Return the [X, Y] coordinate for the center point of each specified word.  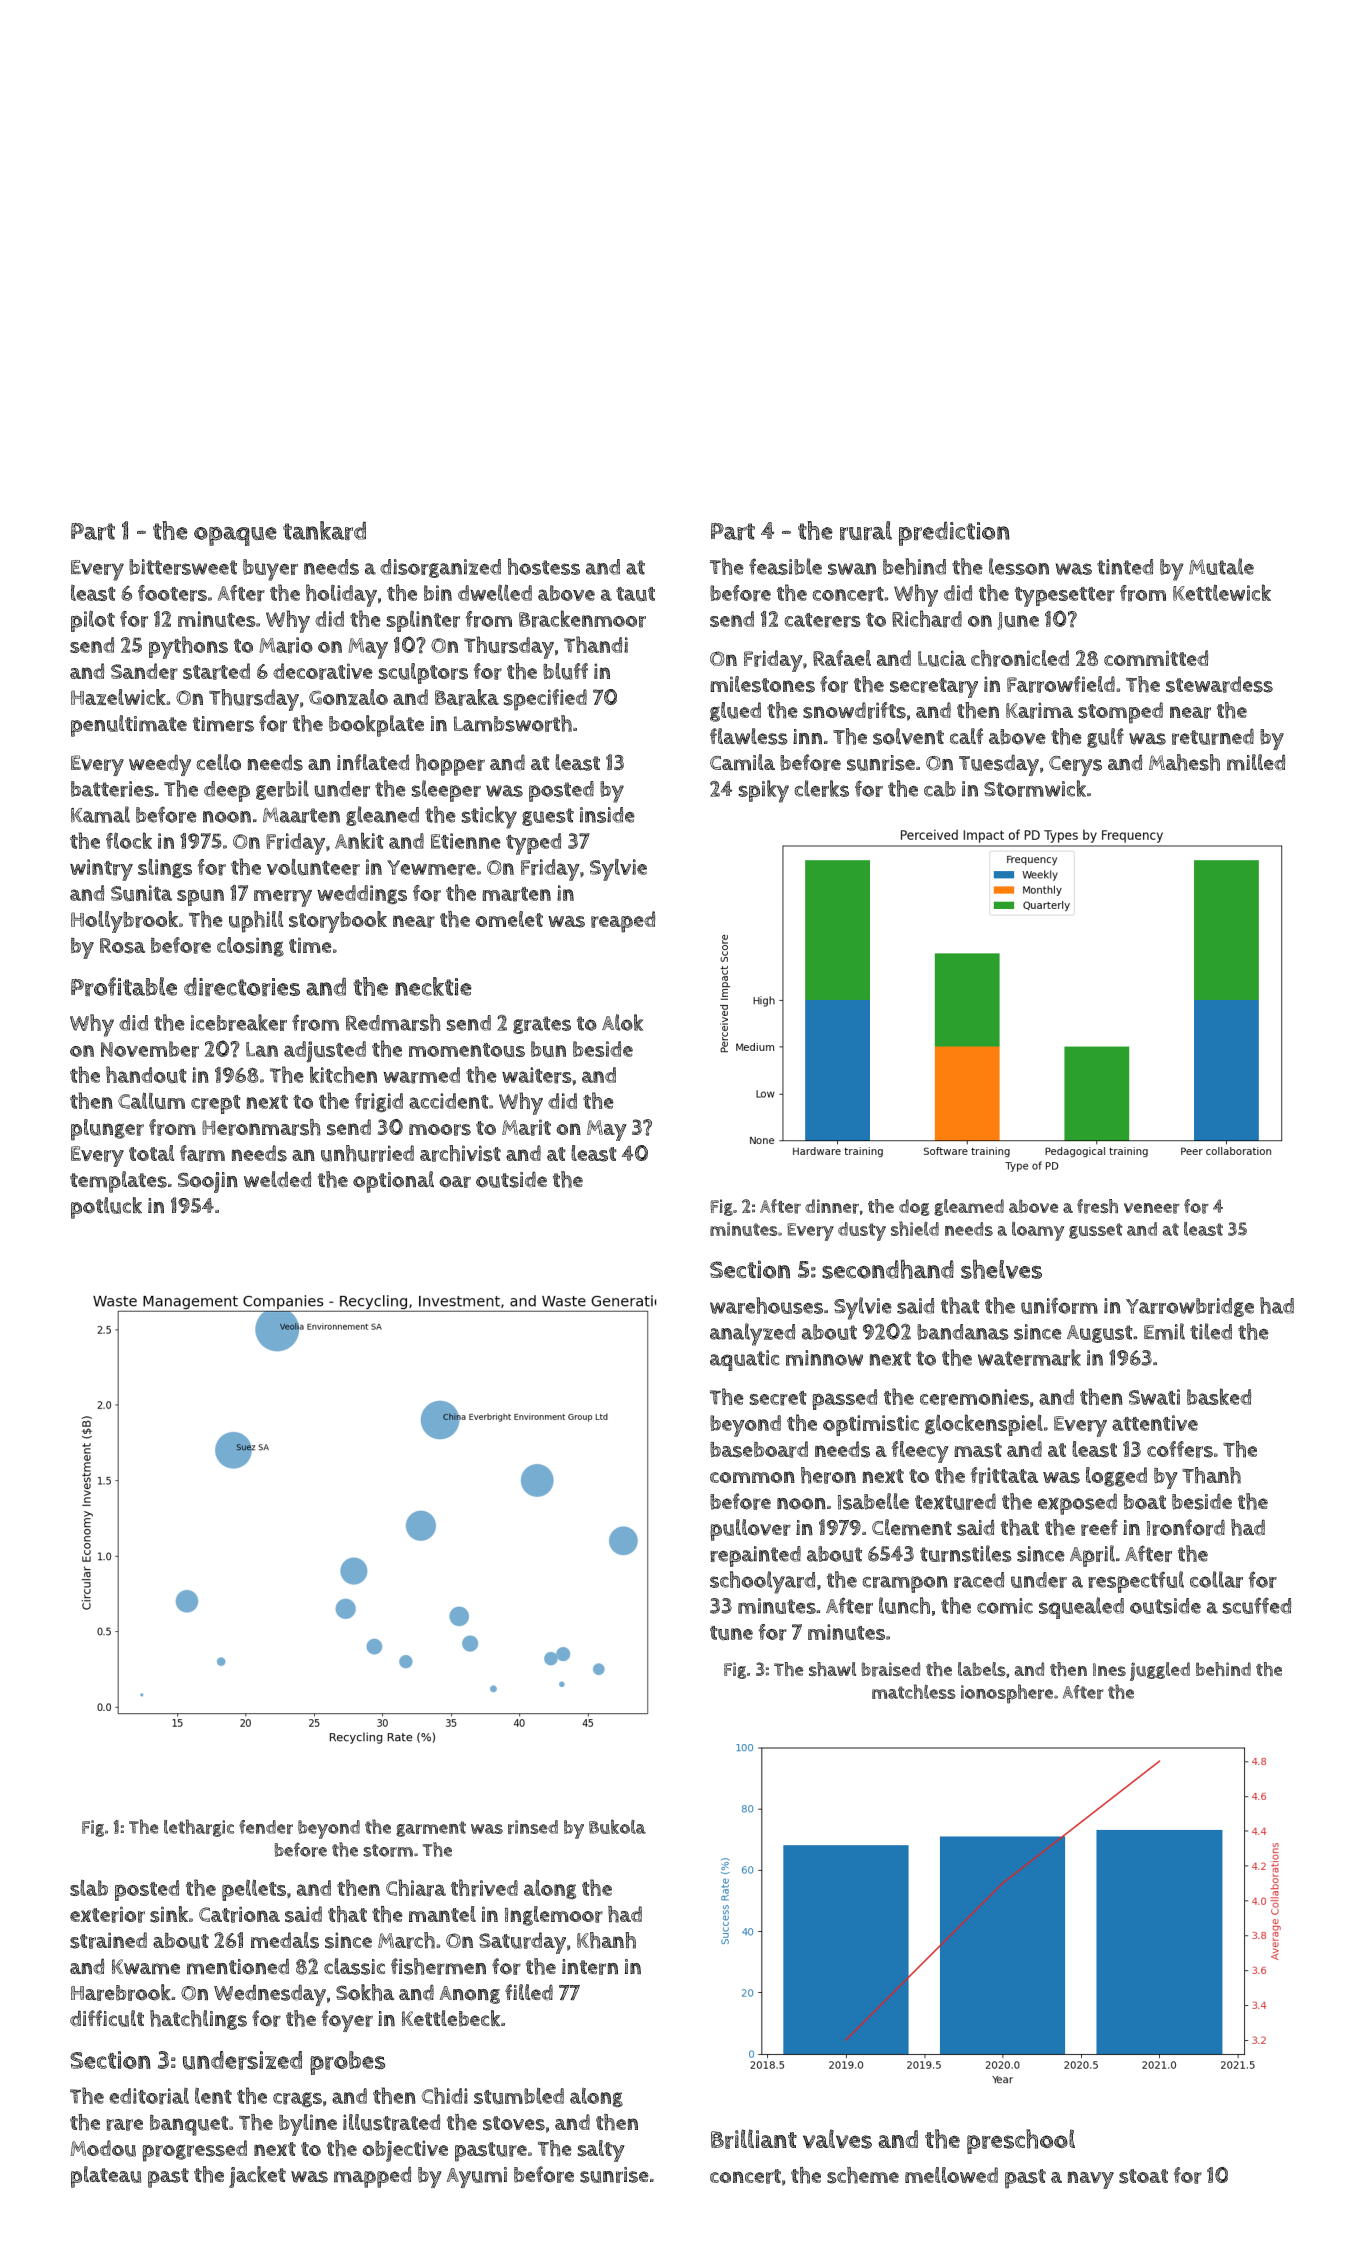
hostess [544, 566]
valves [837, 2139]
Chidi [445, 2095]
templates [118, 1182]
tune [731, 1633]
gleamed [969, 1207]
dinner [832, 1206]
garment [431, 1829]
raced [979, 1580]
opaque [235, 536]
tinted [1125, 567]
